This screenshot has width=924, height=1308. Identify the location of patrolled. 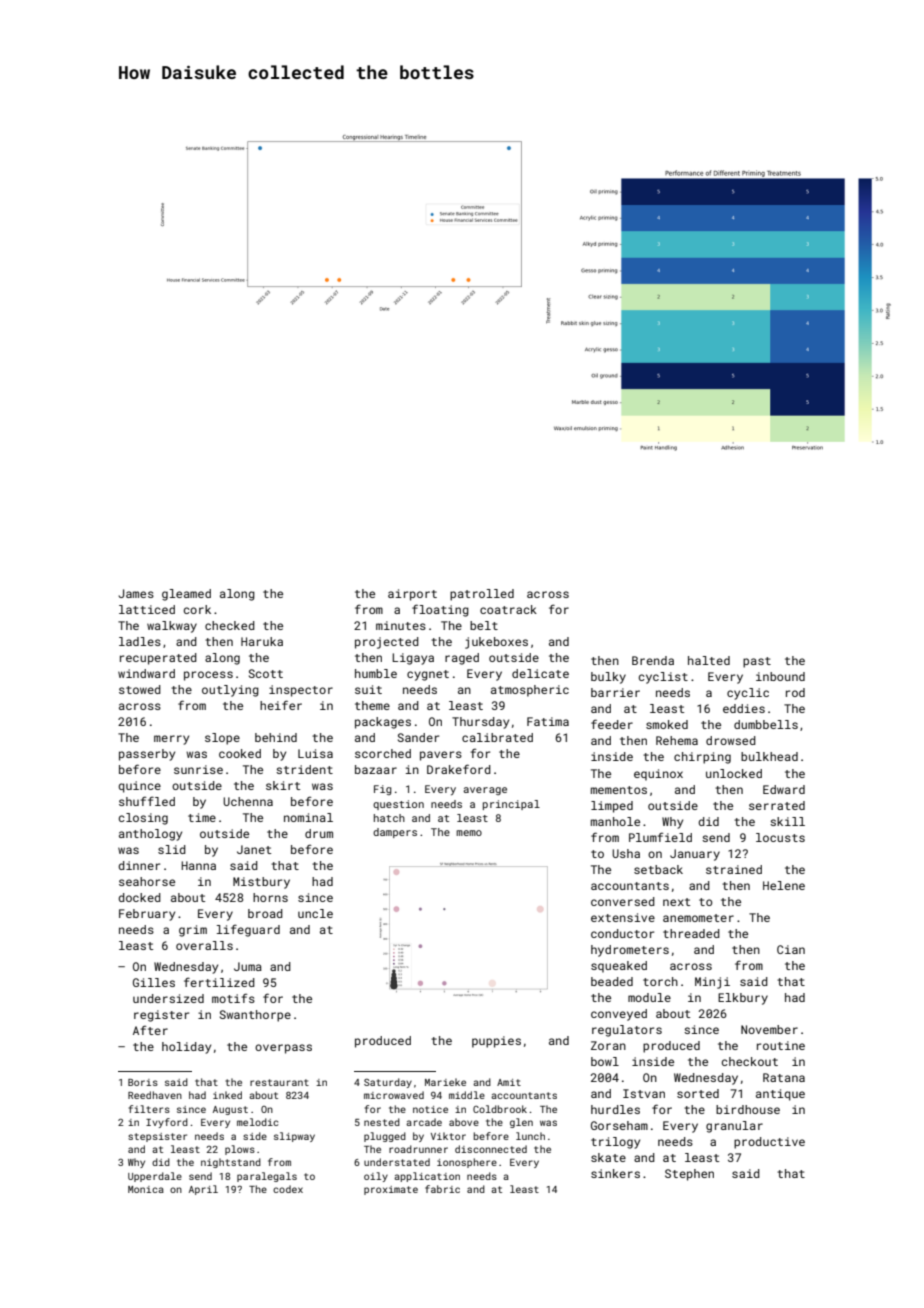
(482, 595).
